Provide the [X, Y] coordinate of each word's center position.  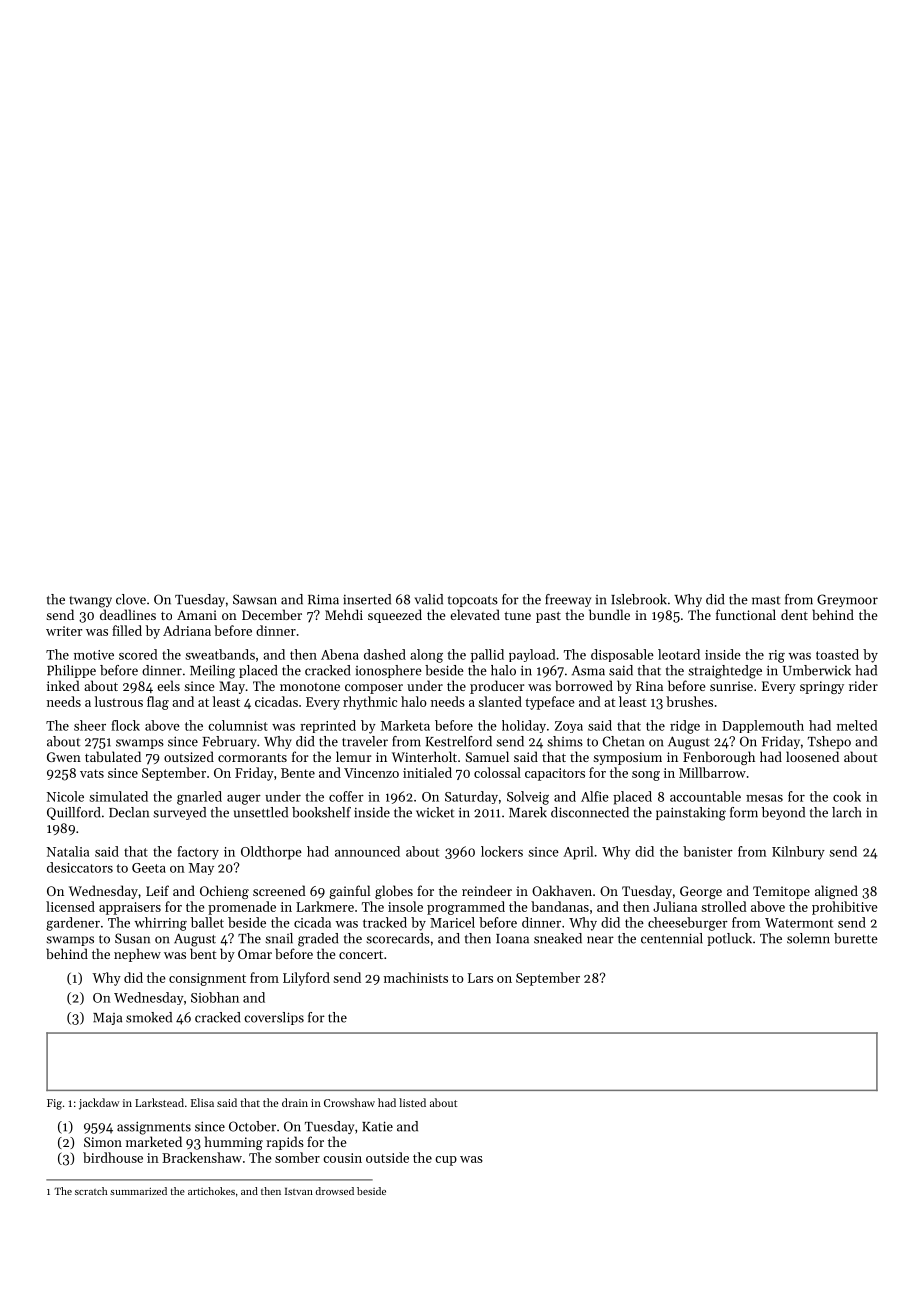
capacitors [555, 774]
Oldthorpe [271, 853]
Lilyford [306, 979]
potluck [730, 939]
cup [446, 1161]
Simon [103, 1142]
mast [766, 600]
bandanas [560, 906]
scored [138, 654]
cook [847, 796]
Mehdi [344, 614]
